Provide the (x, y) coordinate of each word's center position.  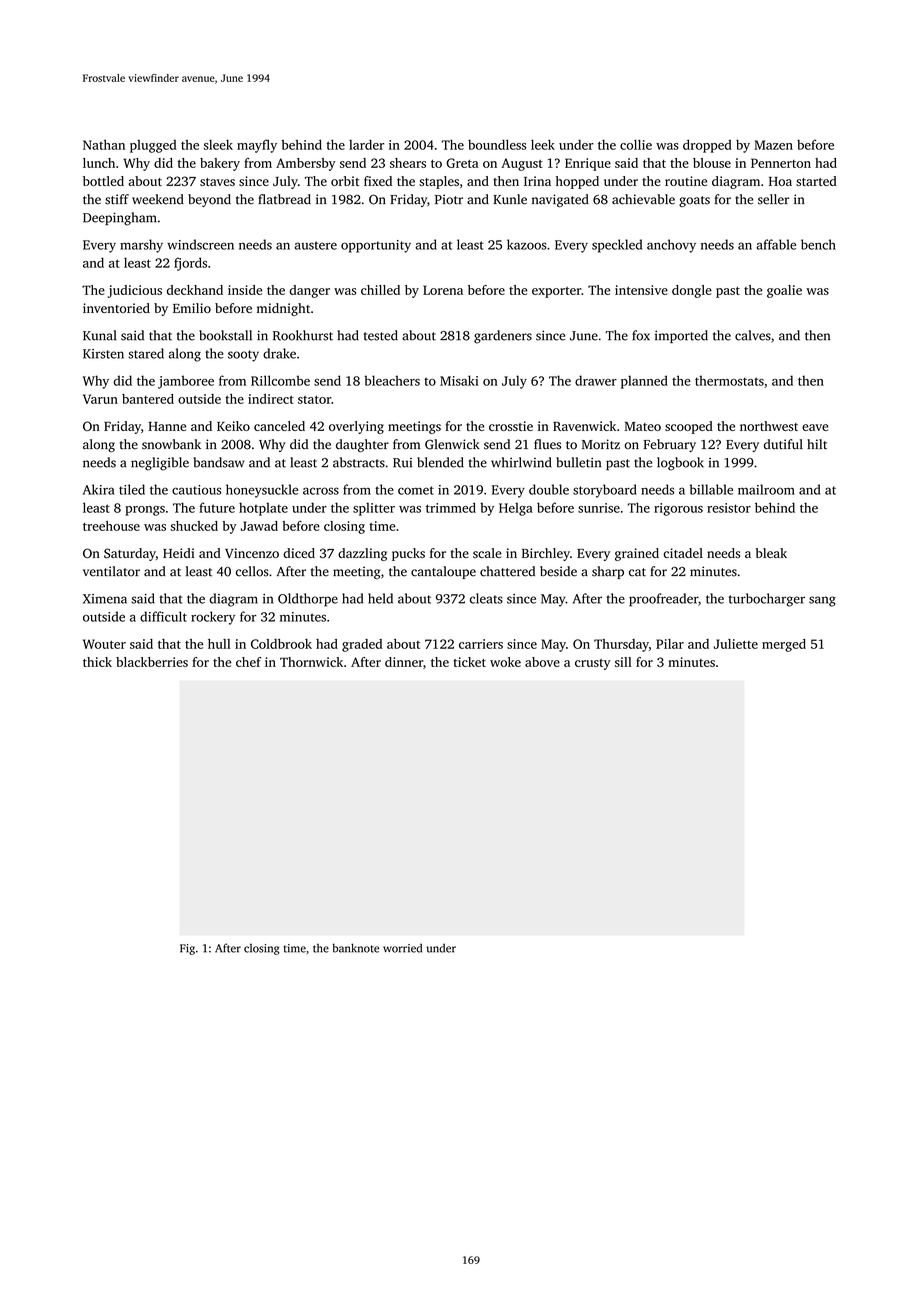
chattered (507, 571)
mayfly (257, 146)
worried (402, 948)
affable (776, 244)
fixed (378, 181)
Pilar (670, 644)
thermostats (729, 380)
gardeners (503, 337)
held (380, 598)
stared (146, 353)
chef (248, 662)
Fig (187, 949)
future (217, 507)
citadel (683, 553)
